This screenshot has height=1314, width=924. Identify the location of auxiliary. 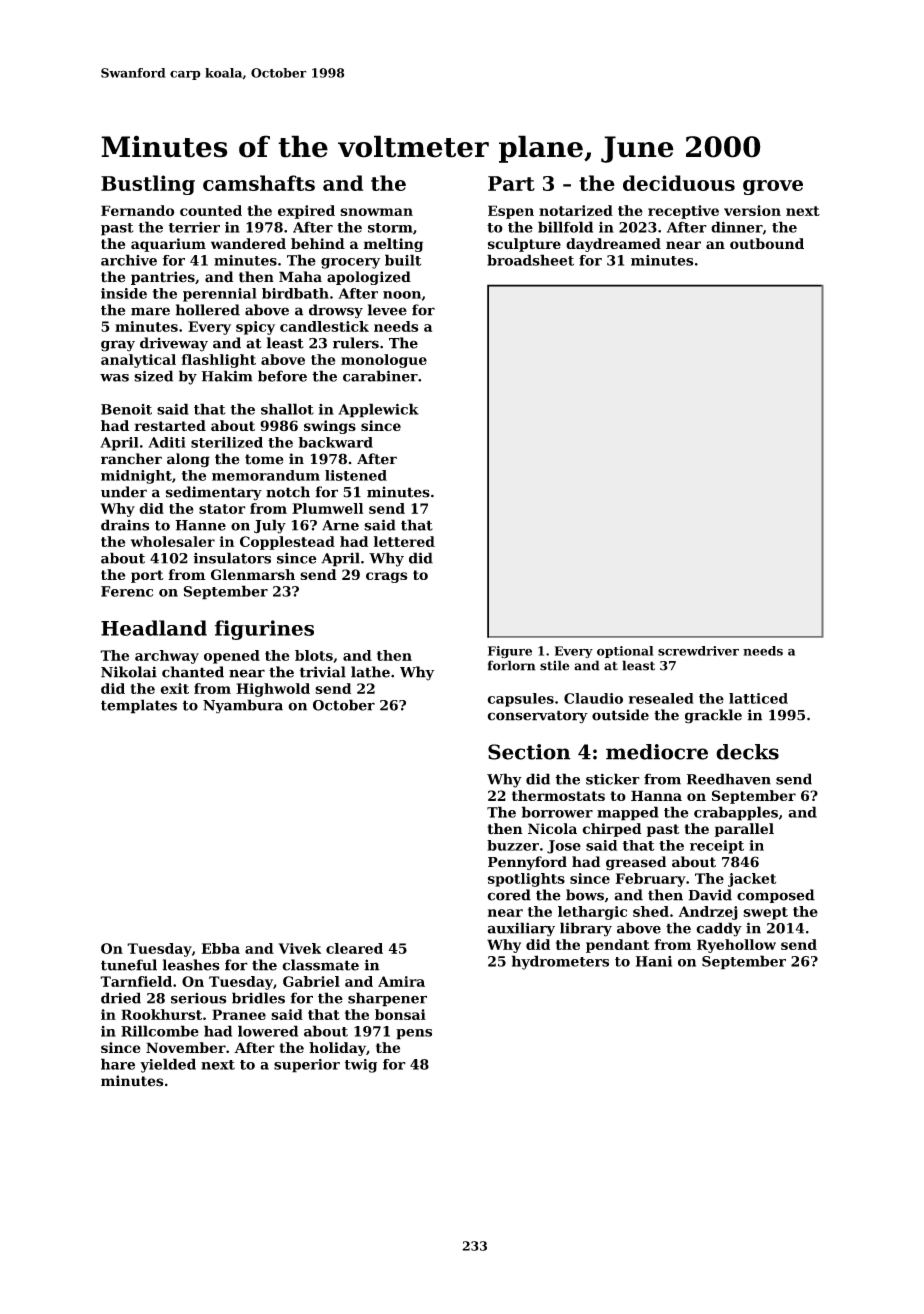
(521, 929).
